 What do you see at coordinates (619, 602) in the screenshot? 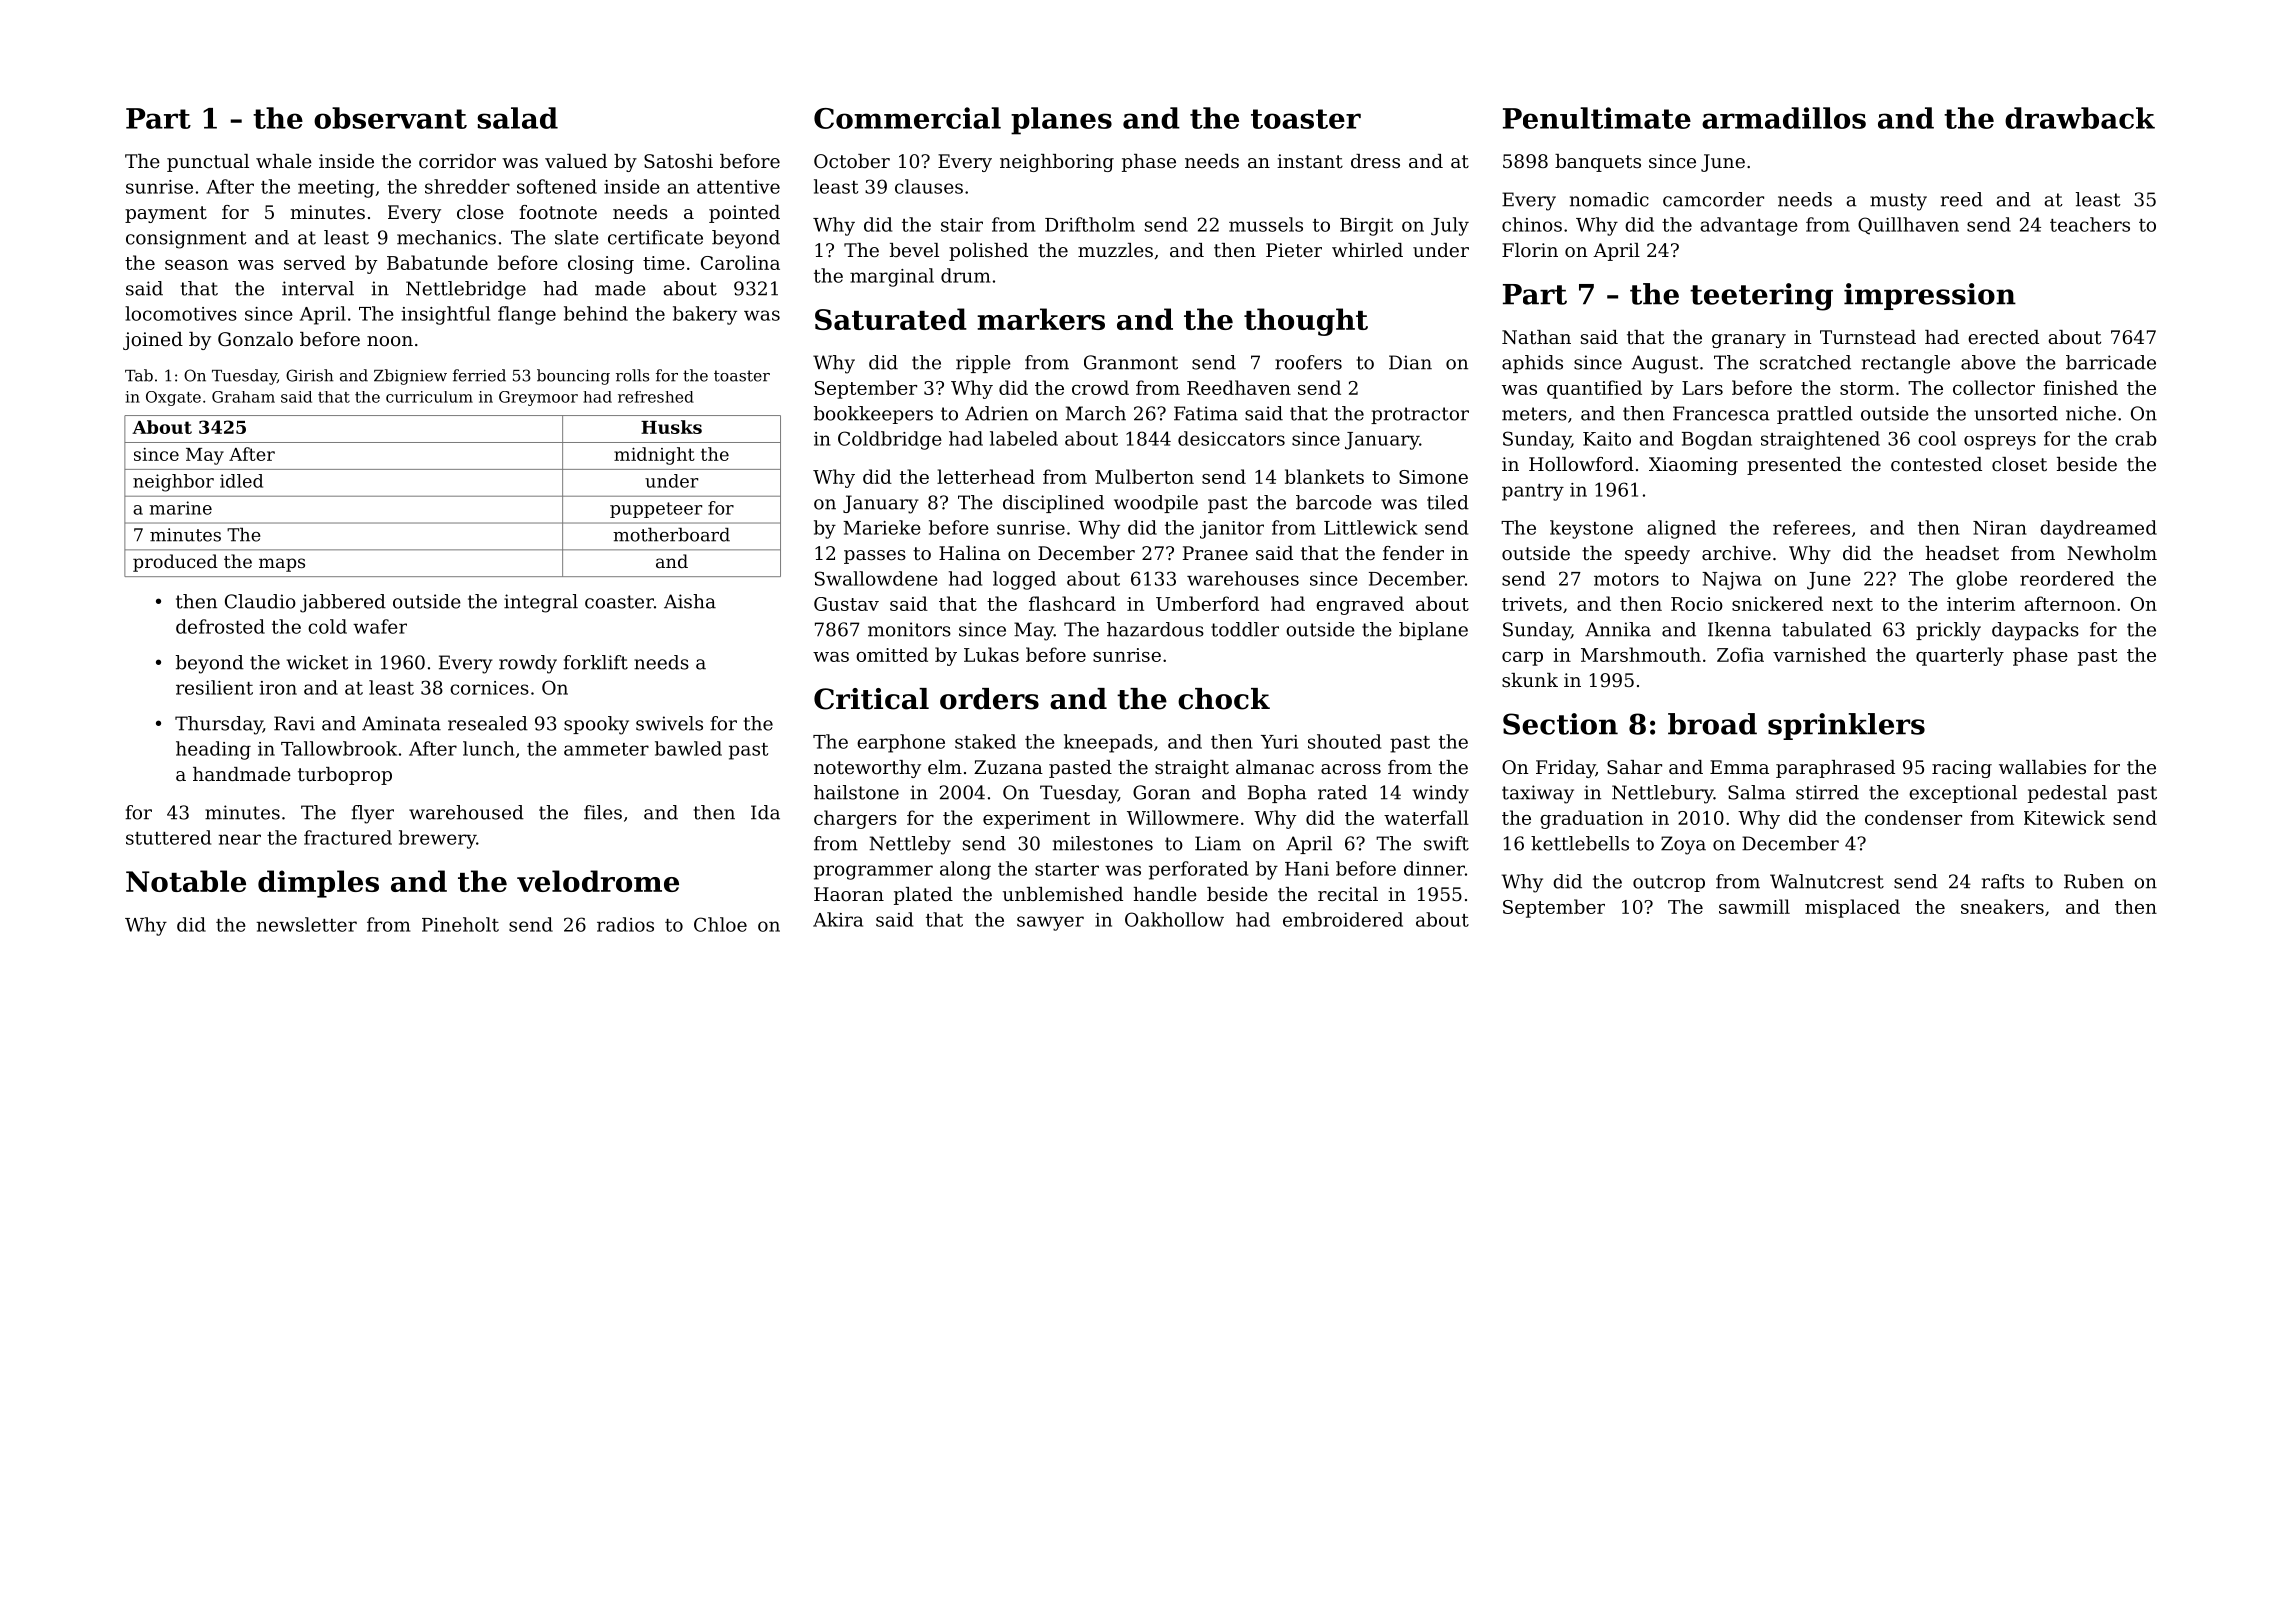
I see `coaster` at bounding box center [619, 602].
